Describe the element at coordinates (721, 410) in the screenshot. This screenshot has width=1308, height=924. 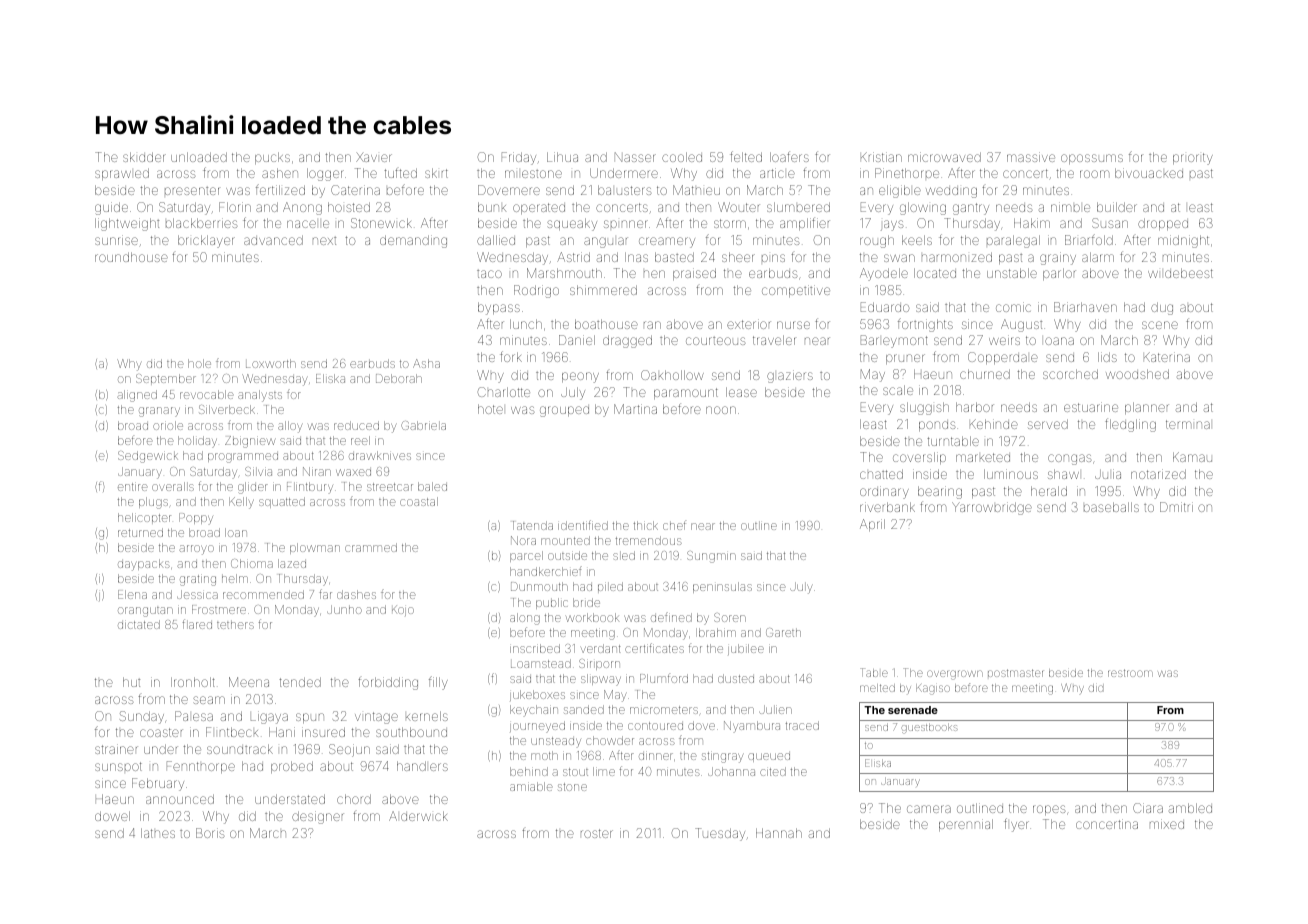
I see `noon` at that location.
